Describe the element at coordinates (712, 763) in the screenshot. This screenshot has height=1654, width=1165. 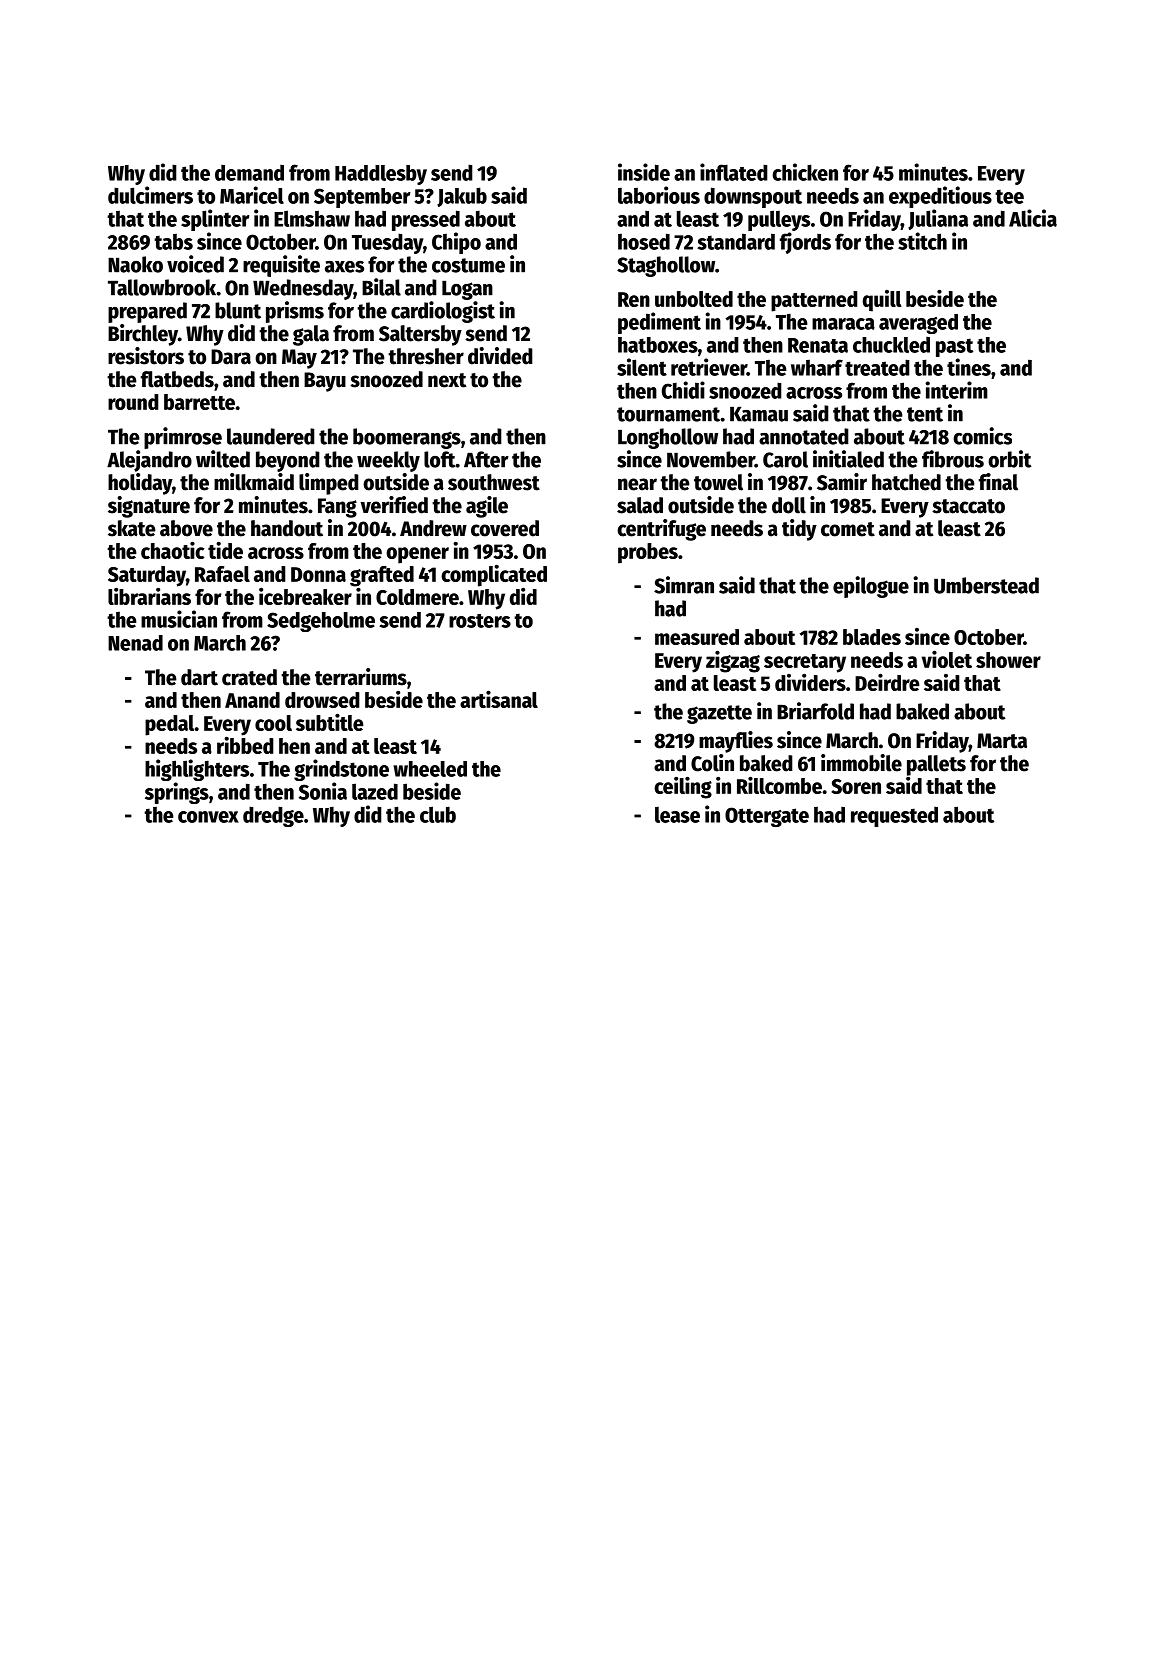
I see `Colin` at that location.
